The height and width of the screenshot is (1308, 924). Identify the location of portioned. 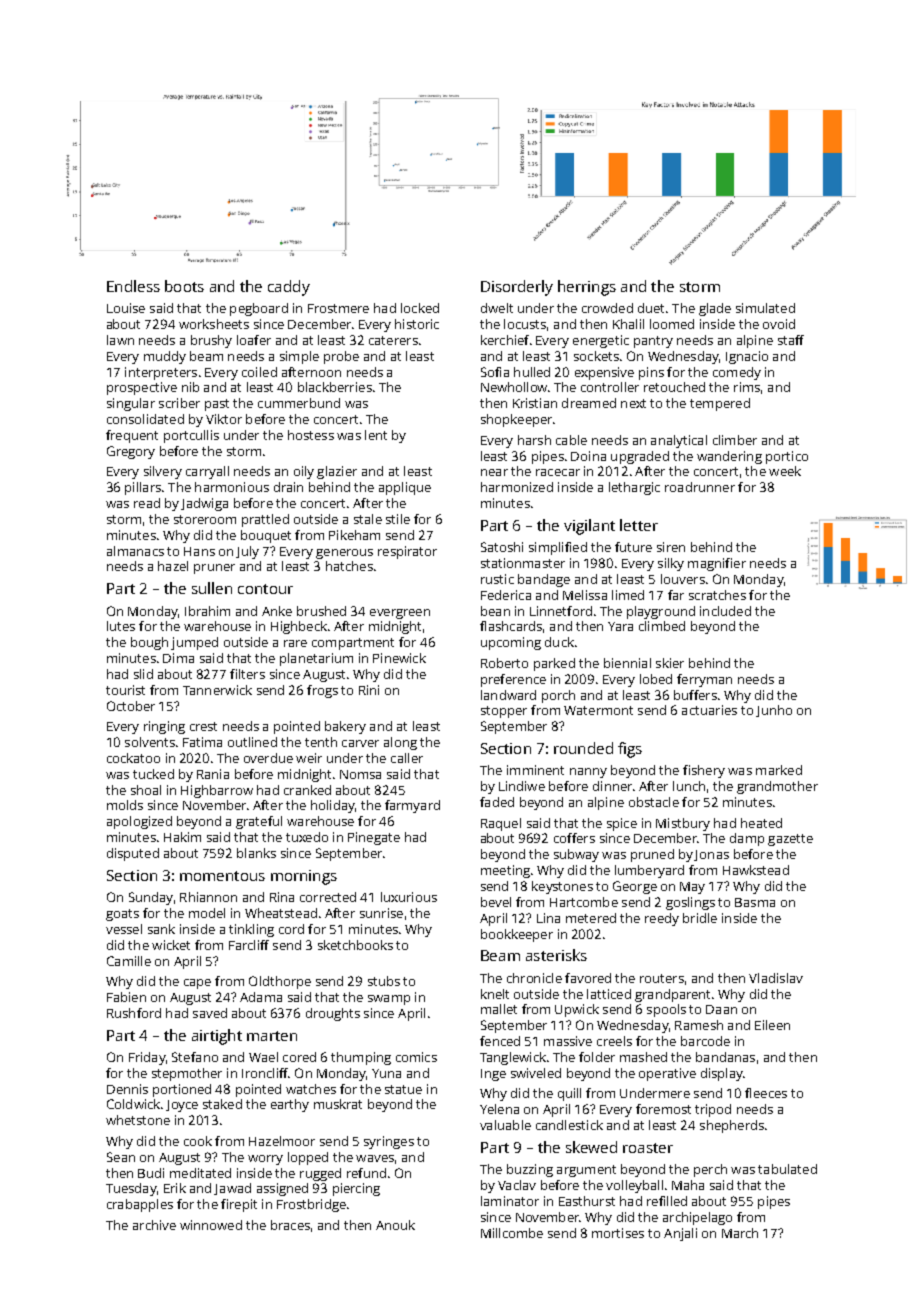
(182, 1090).
